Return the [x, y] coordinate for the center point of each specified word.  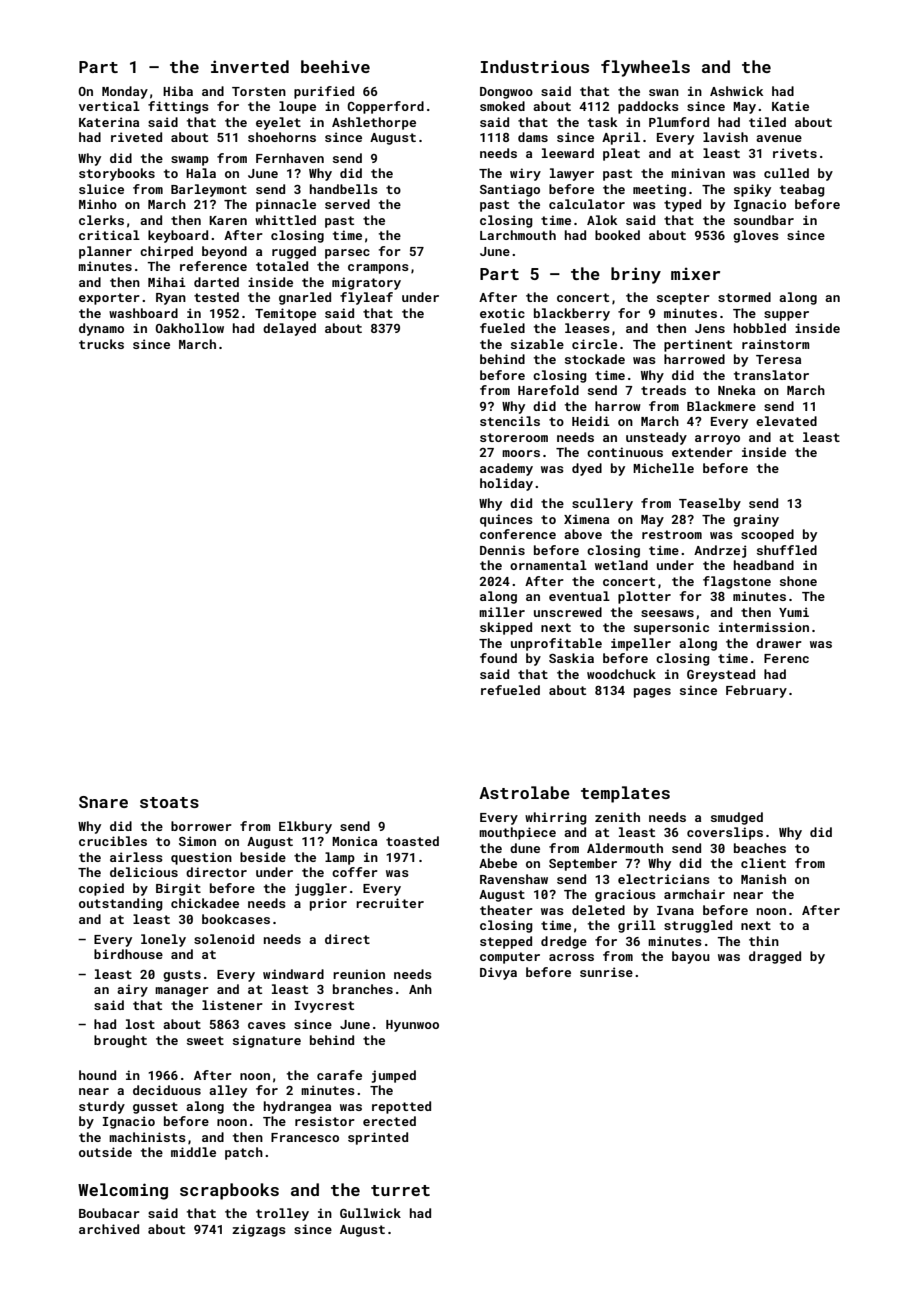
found [498, 658]
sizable [537, 344]
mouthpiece [517, 833]
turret [400, 1190]
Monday [125, 92]
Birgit [178, 889]
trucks [101, 344]
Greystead [721, 675]
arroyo [717, 440]
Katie [790, 106]
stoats [169, 802]
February [756, 691]
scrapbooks [229, 1191]
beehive [335, 66]
